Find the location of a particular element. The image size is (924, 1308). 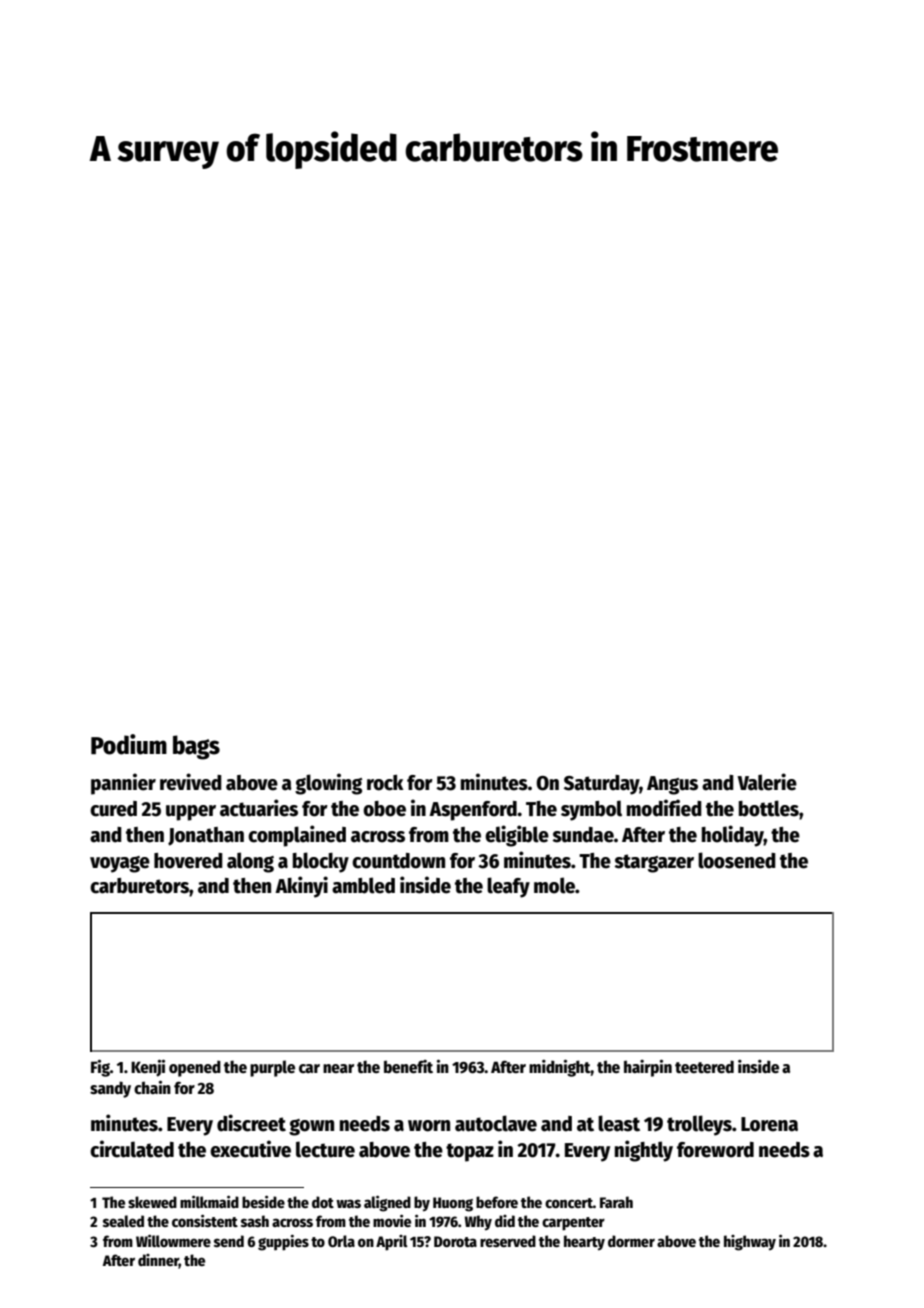

rock is located at coordinates (385, 783).
